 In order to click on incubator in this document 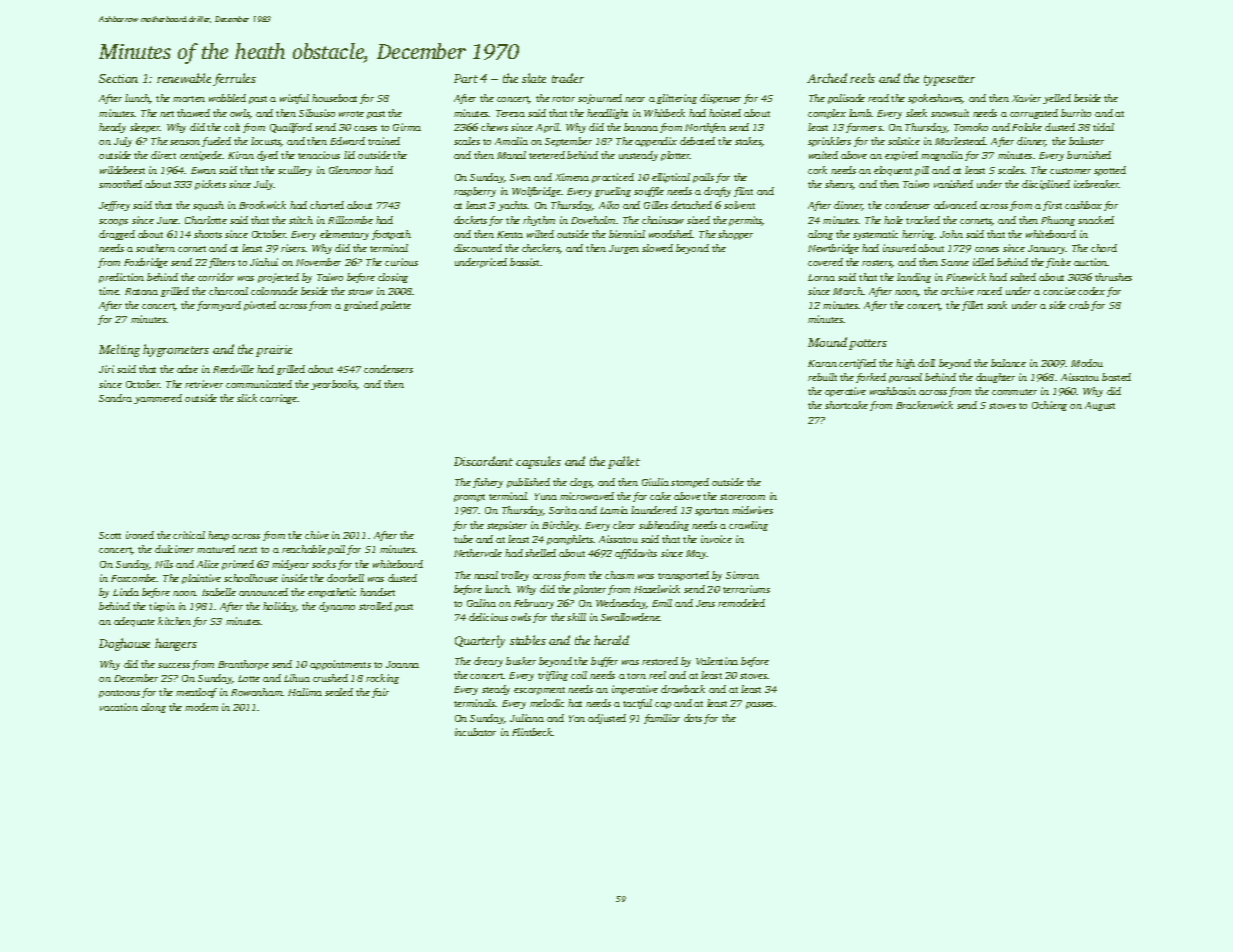, I will do `click(475, 732)`.
